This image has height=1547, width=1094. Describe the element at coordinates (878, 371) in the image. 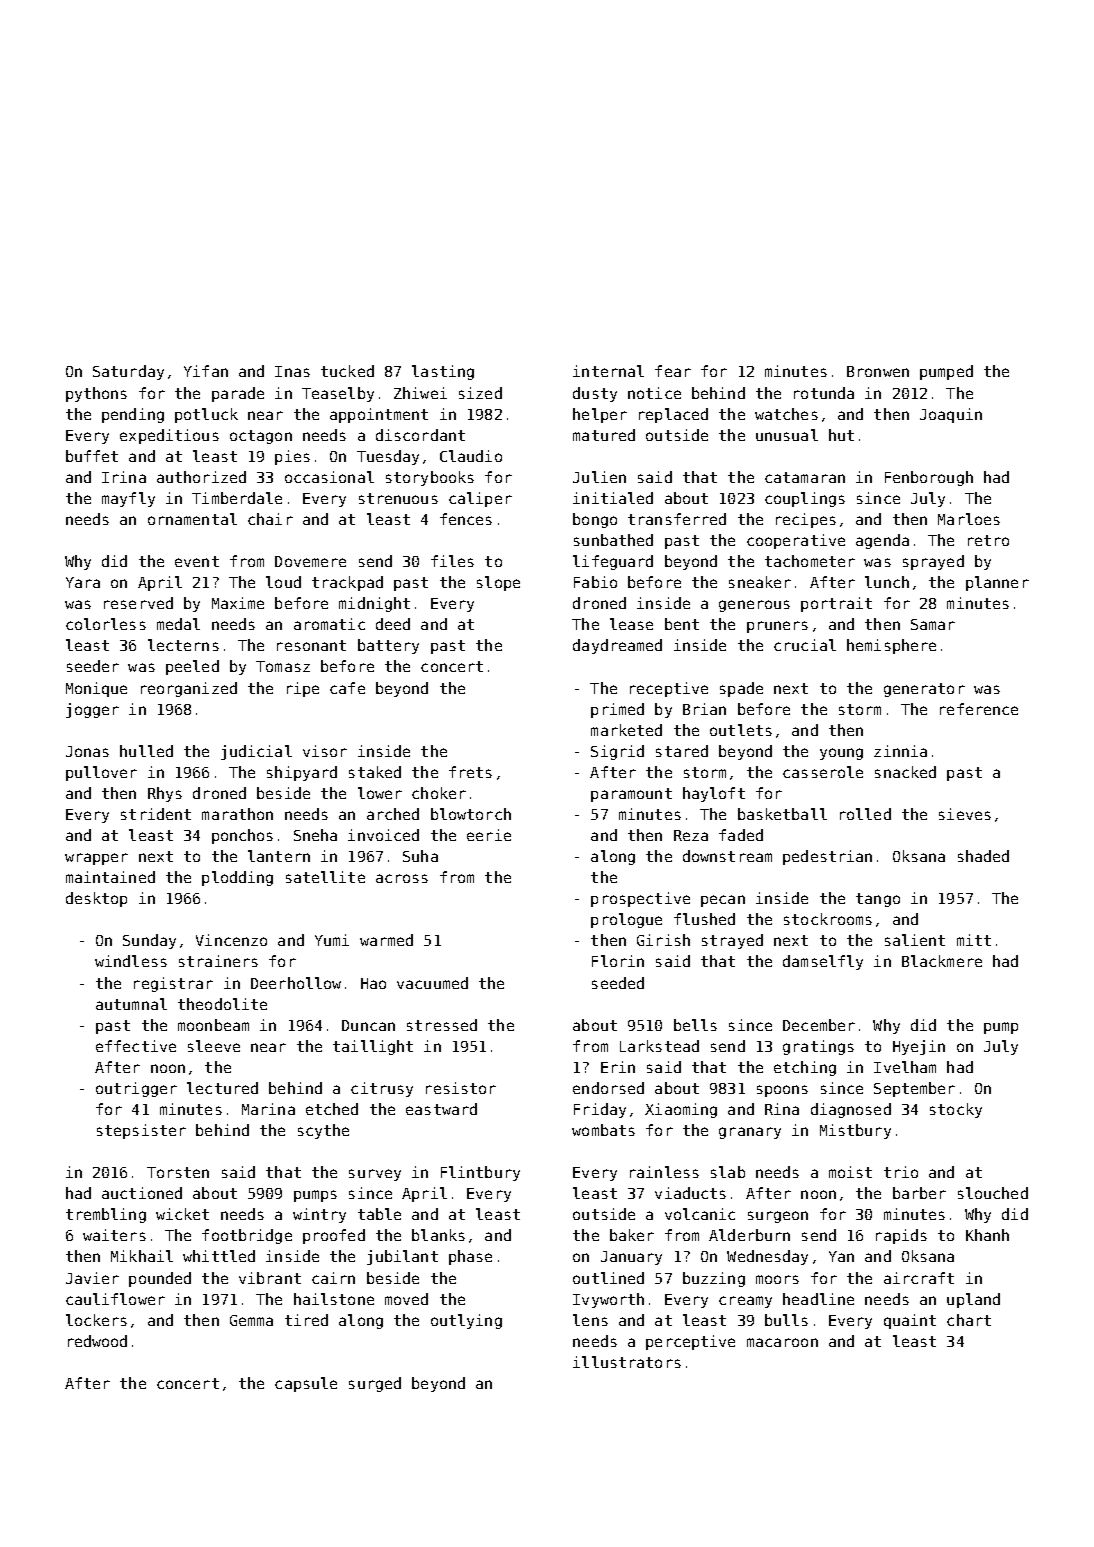

I see `Bronwen` at that location.
